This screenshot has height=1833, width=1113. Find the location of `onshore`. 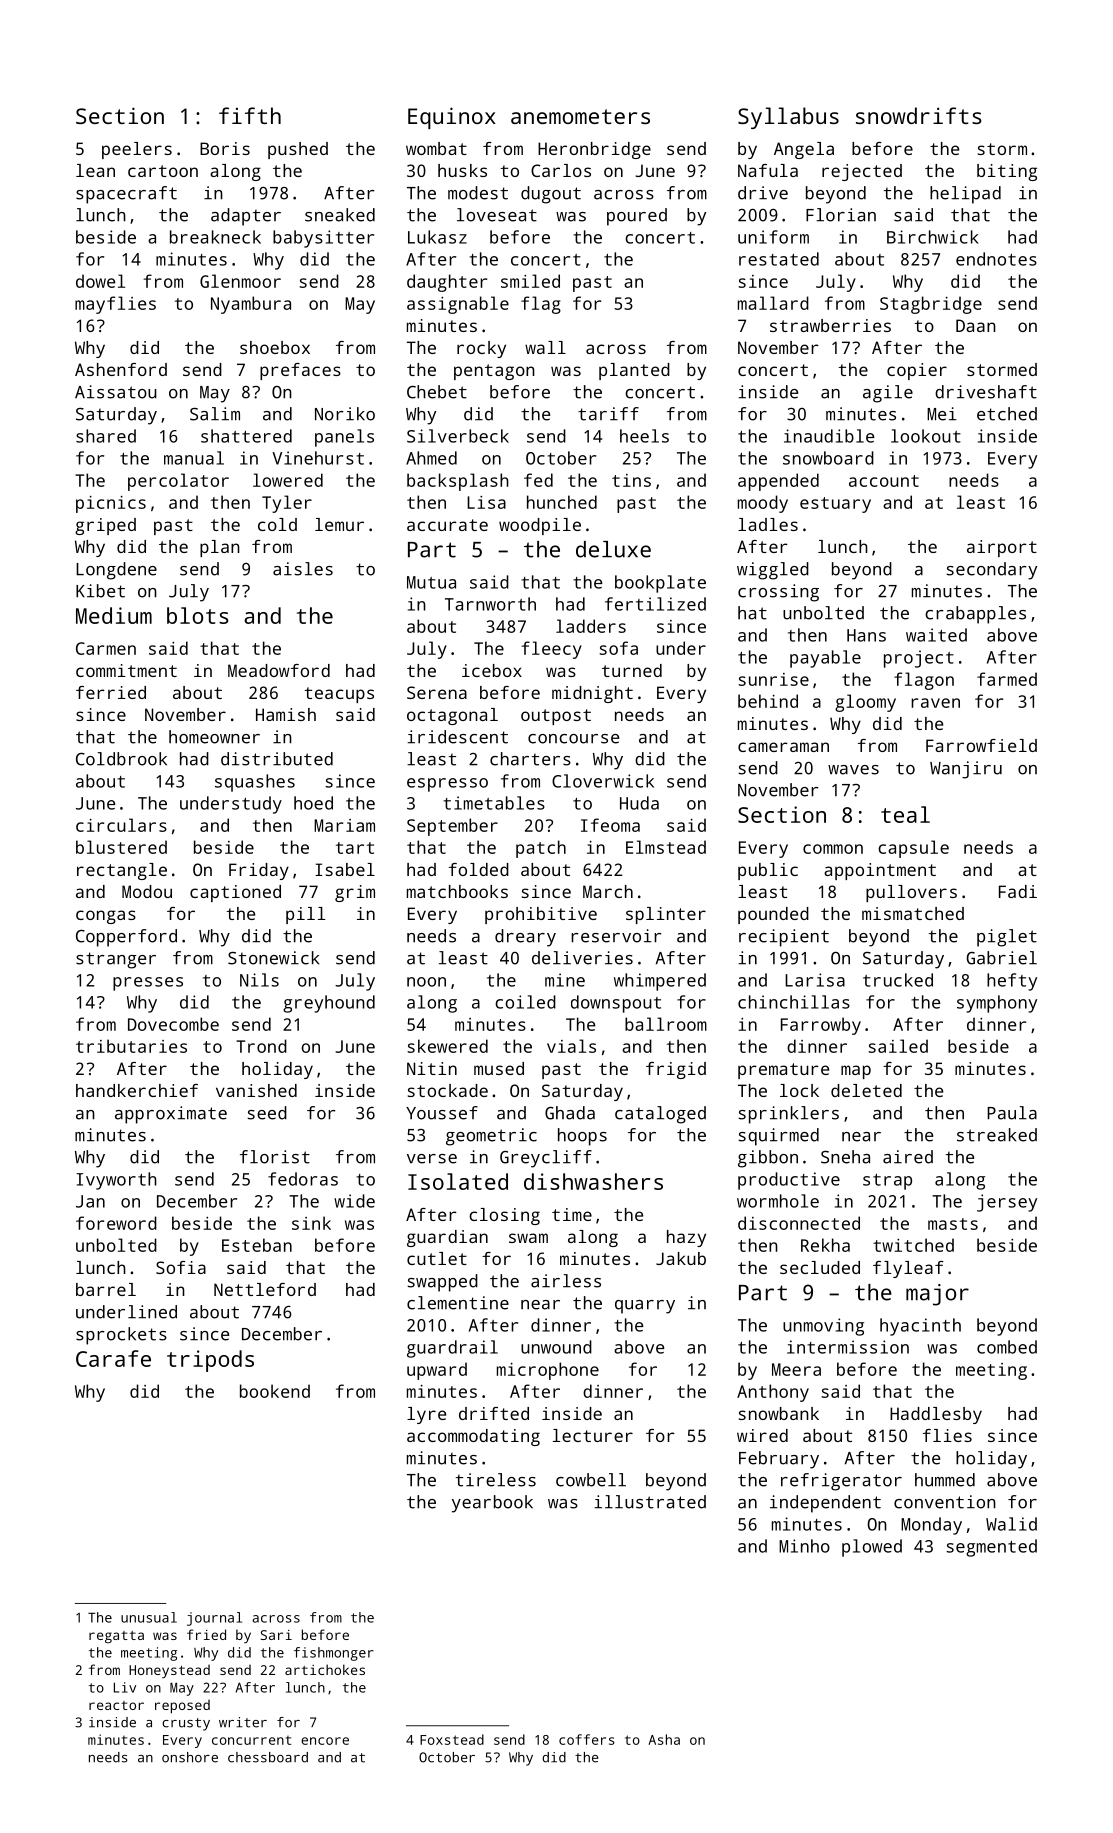

onshore is located at coordinates (190, 1757).
